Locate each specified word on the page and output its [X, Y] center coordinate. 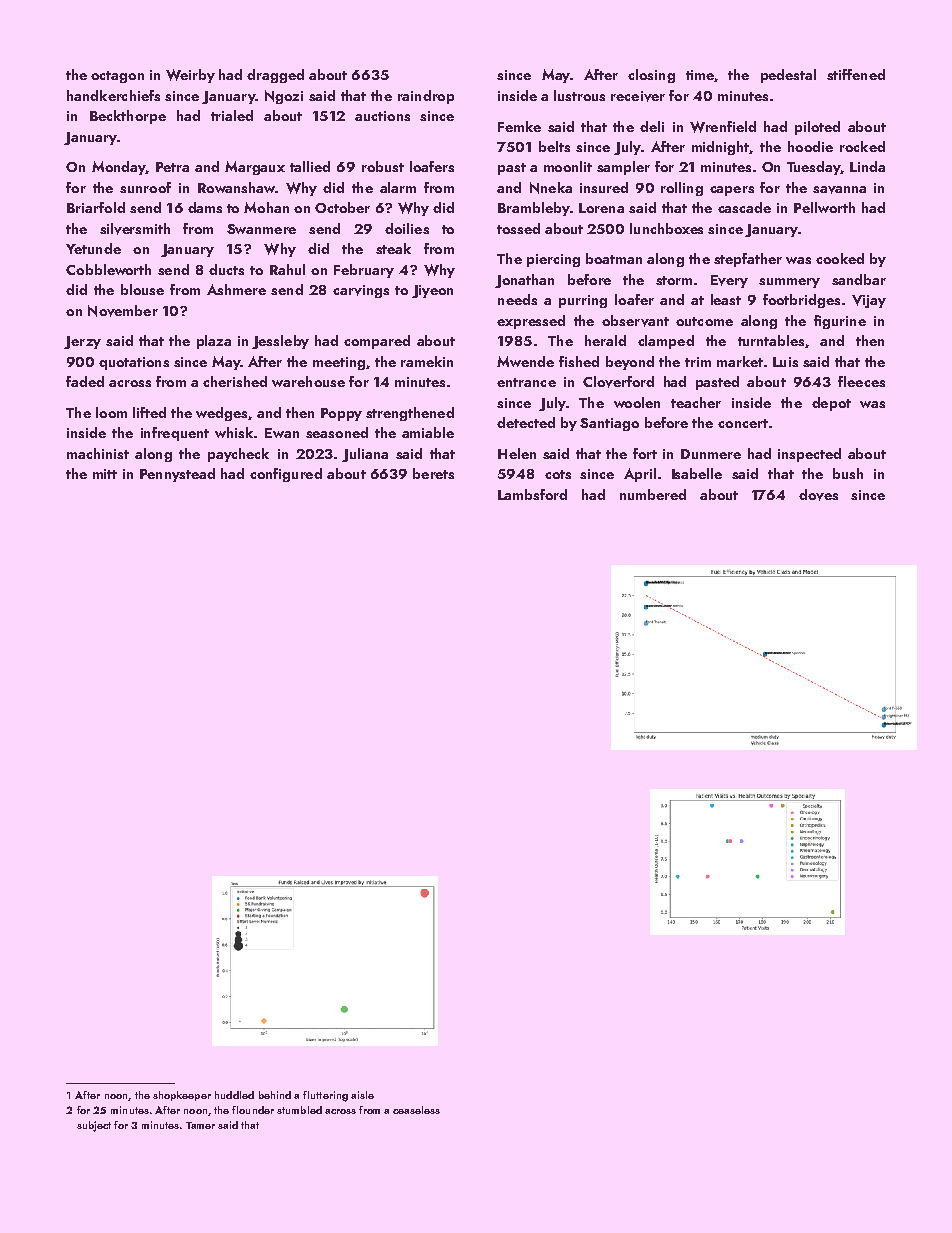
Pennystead [177, 475]
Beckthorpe [128, 117]
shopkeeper [182, 1096]
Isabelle [697, 473]
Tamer [200, 1125]
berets [433, 473]
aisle [362, 1095]
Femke [519, 126]
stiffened [856, 74]
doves [818, 495]
